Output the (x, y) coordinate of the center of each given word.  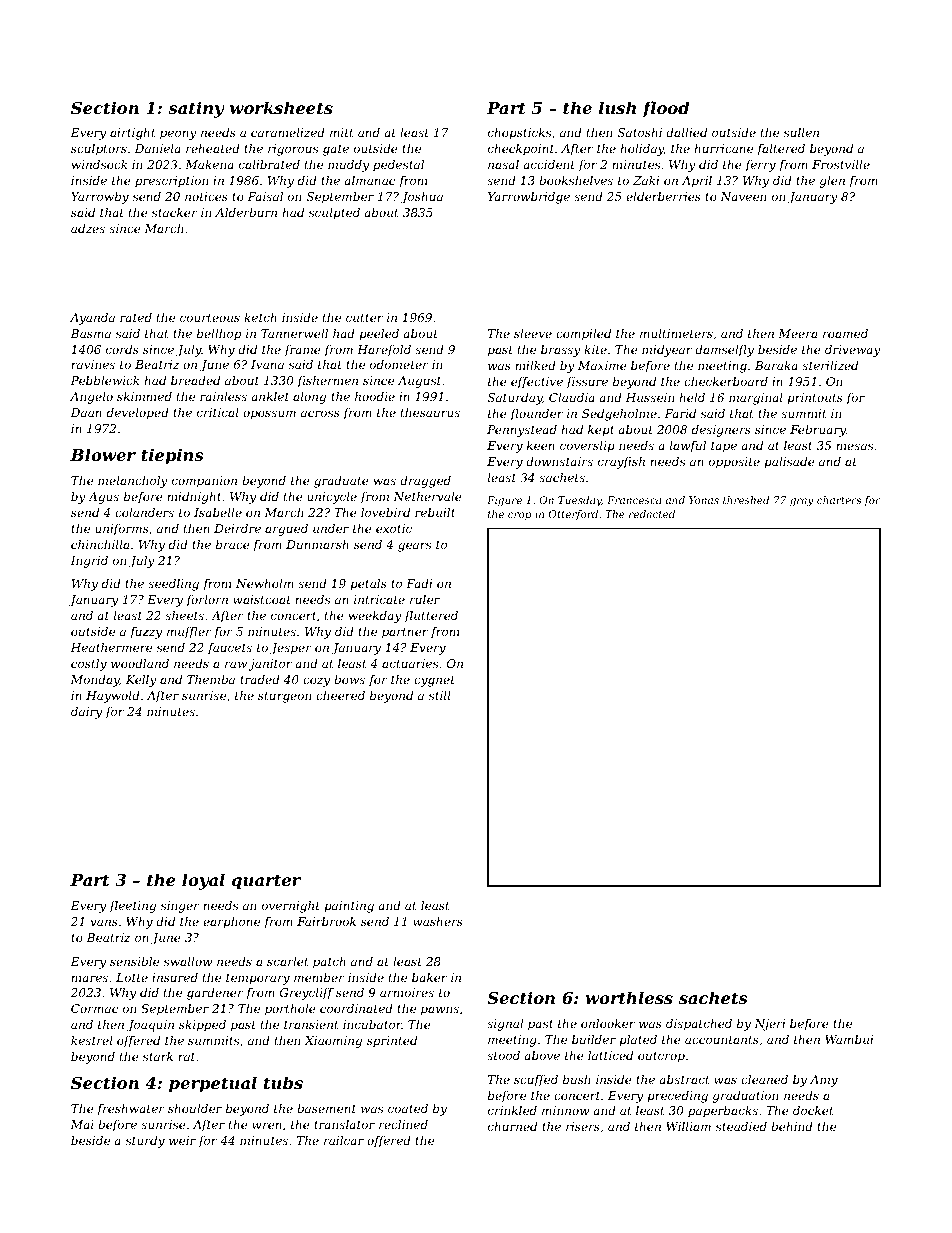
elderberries (663, 196)
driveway (853, 351)
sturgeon (284, 697)
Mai (82, 1124)
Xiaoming (333, 1042)
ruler (425, 599)
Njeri (769, 1025)
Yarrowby (100, 198)
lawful (688, 447)
